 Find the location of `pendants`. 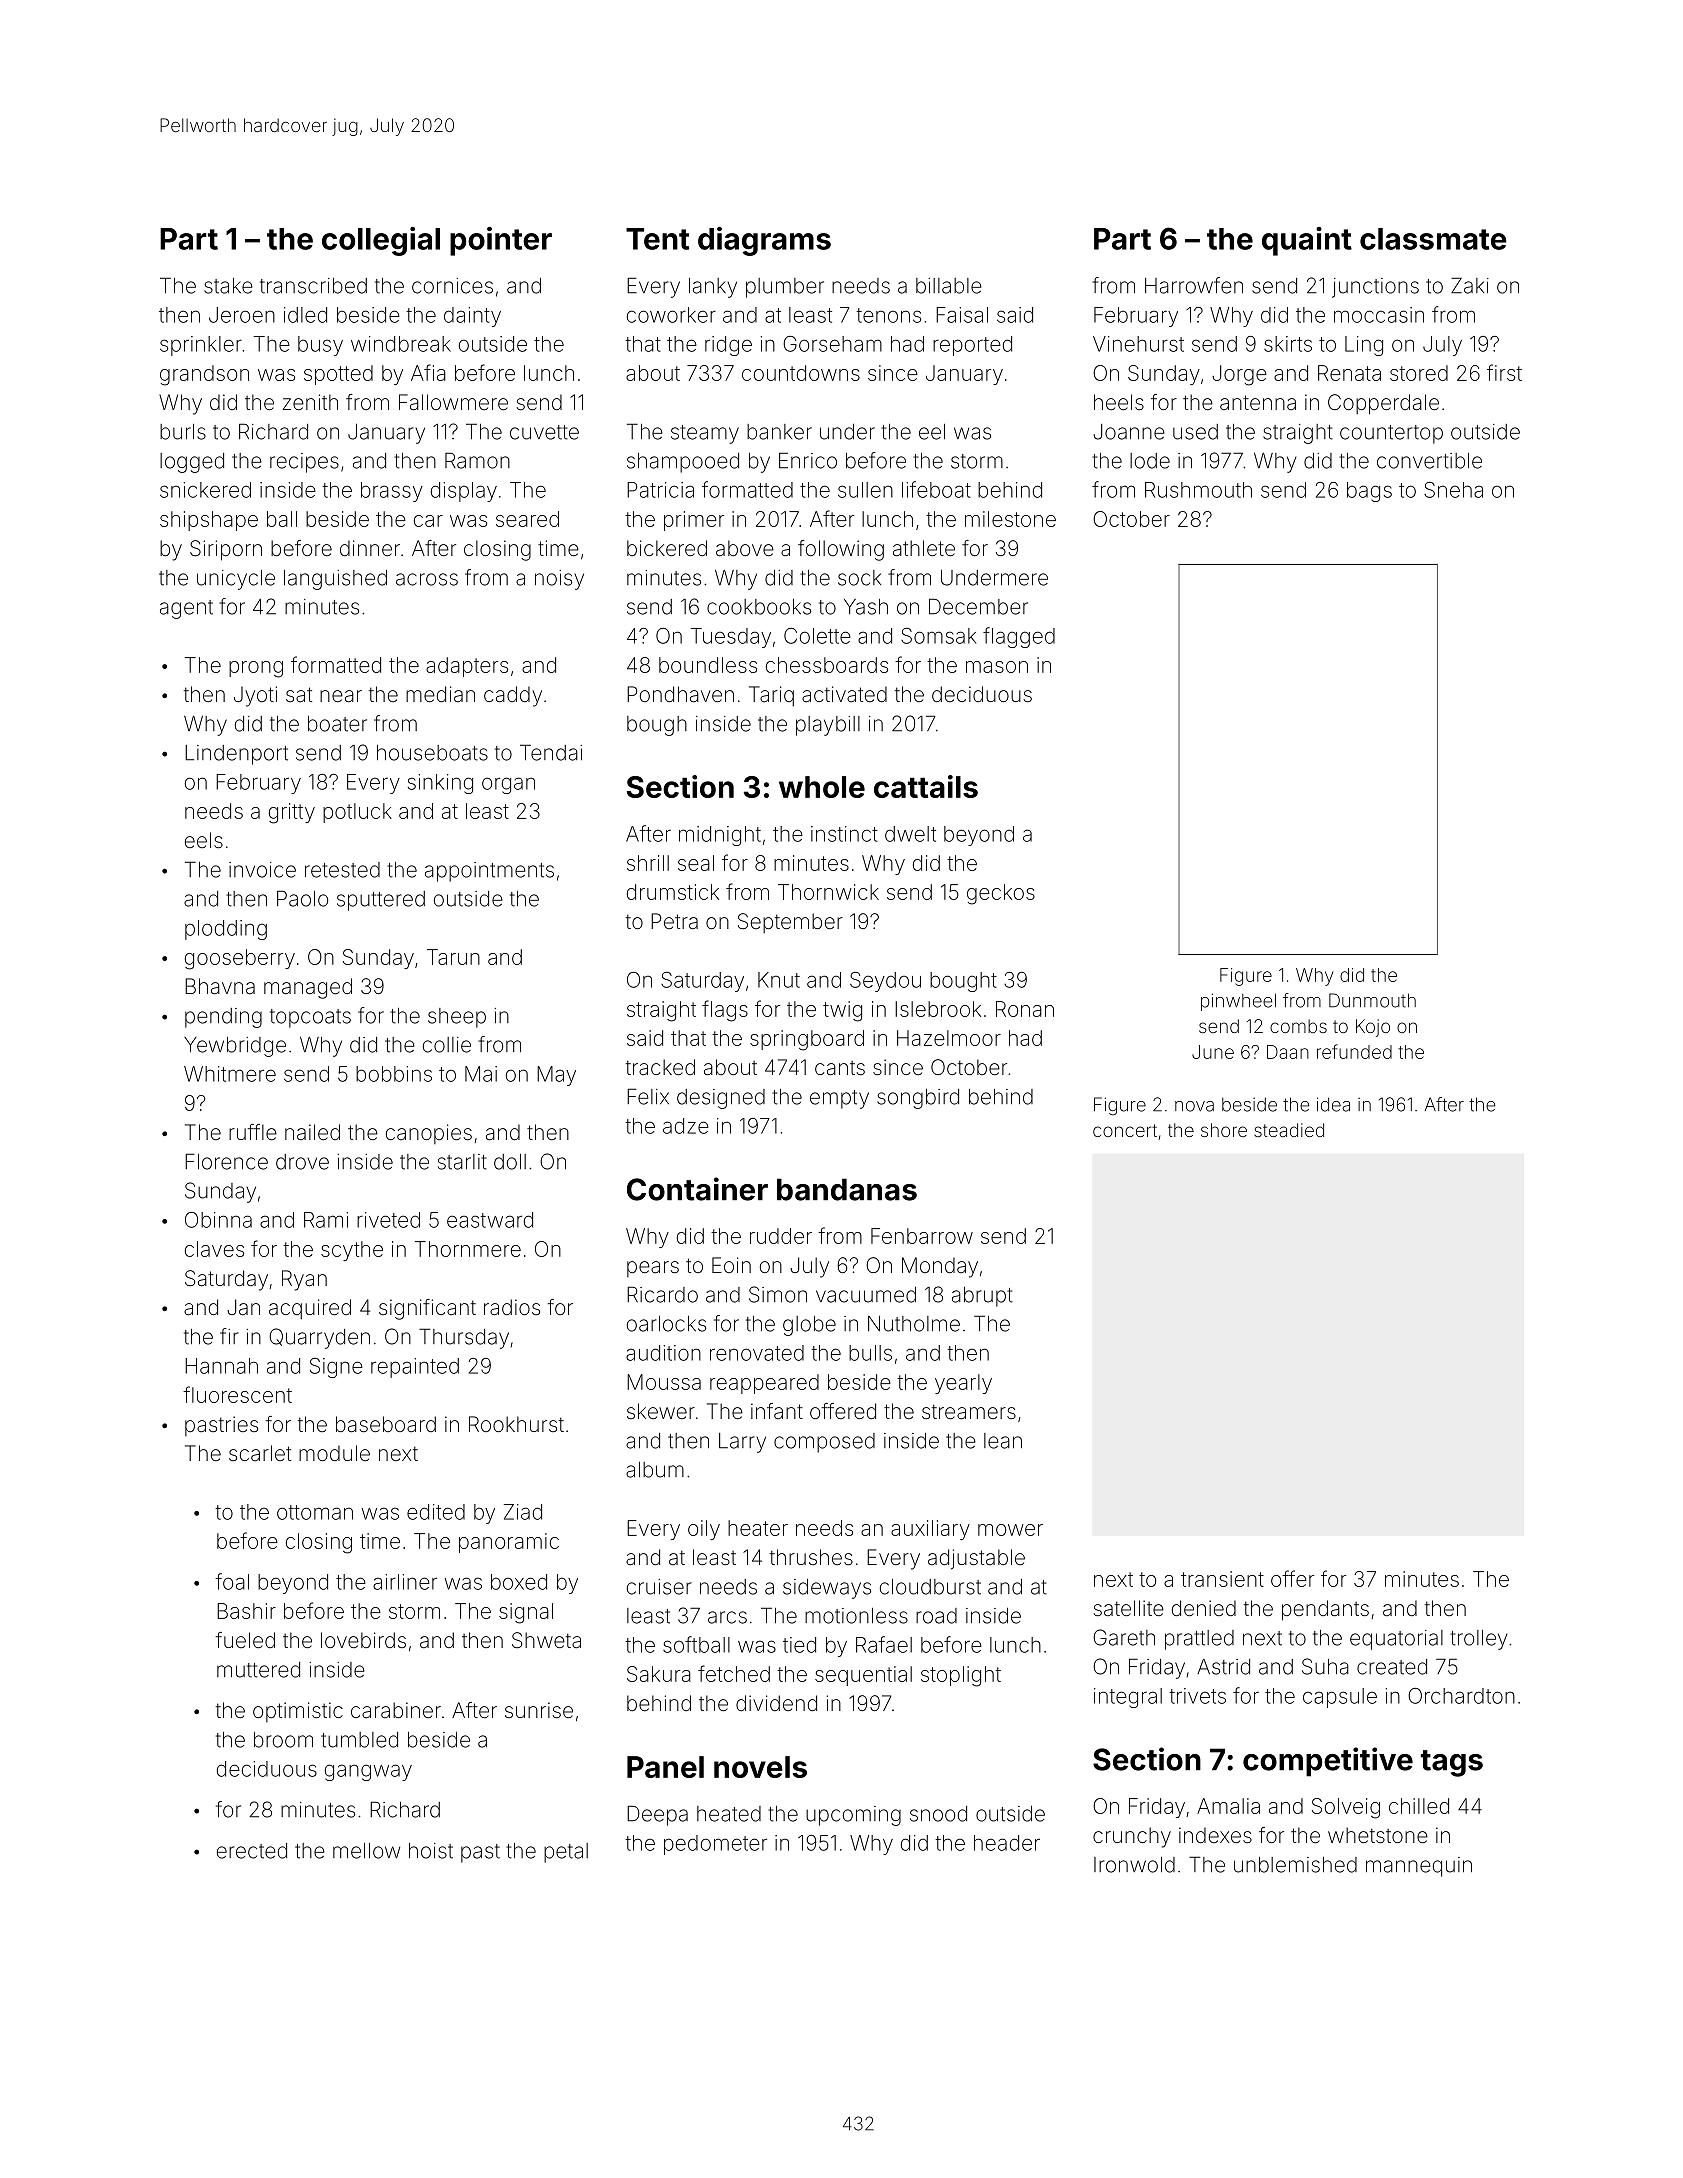

pendants is located at coordinates (1325, 1610).
